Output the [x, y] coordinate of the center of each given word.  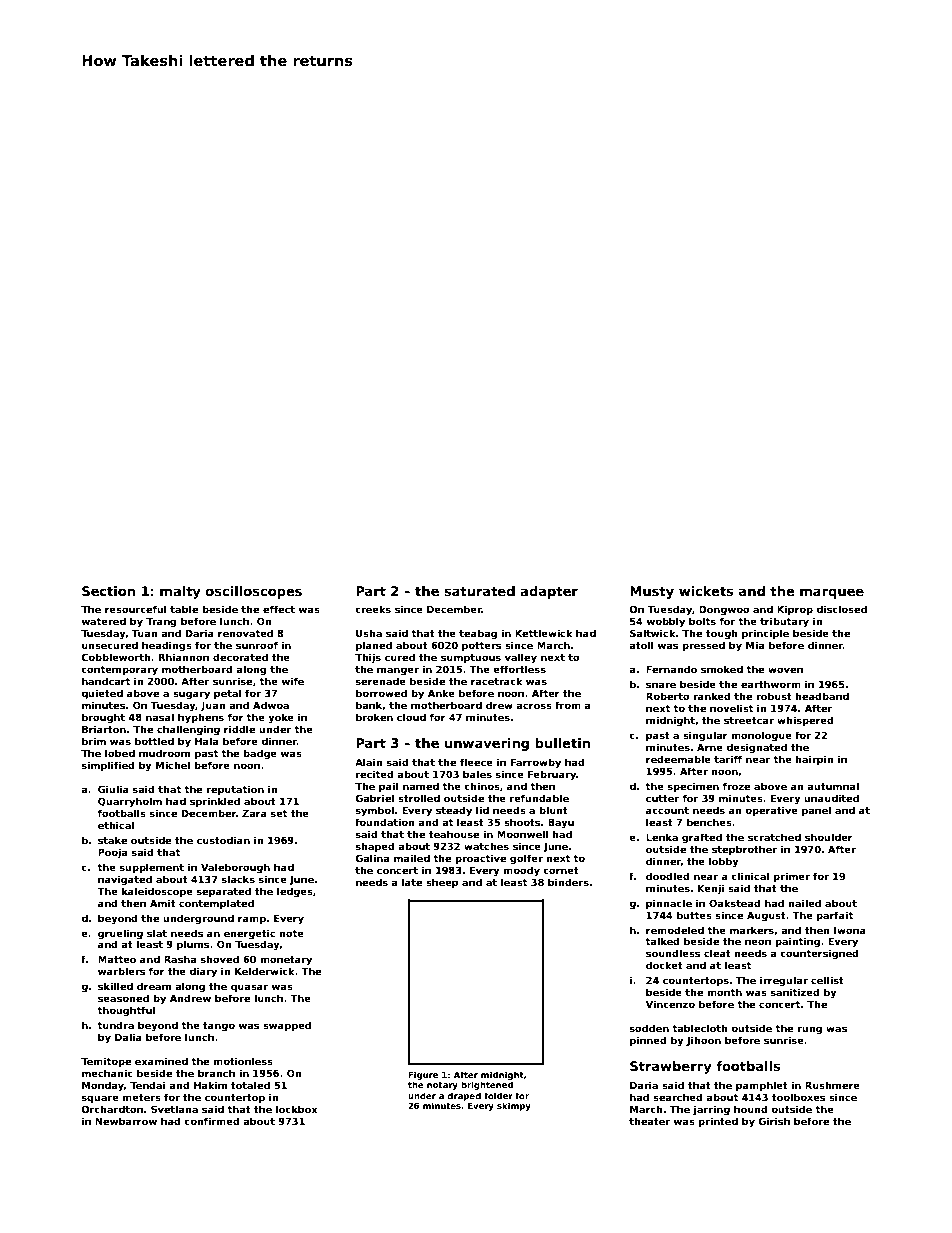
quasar [249, 988]
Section [108, 591]
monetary [286, 960]
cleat [717, 953]
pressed [703, 646]
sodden [649, 1028]
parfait [834, 916]
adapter [549, 592]
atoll [641, 645]
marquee [832, 593]
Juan [213, 706]
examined [161, 1061]
